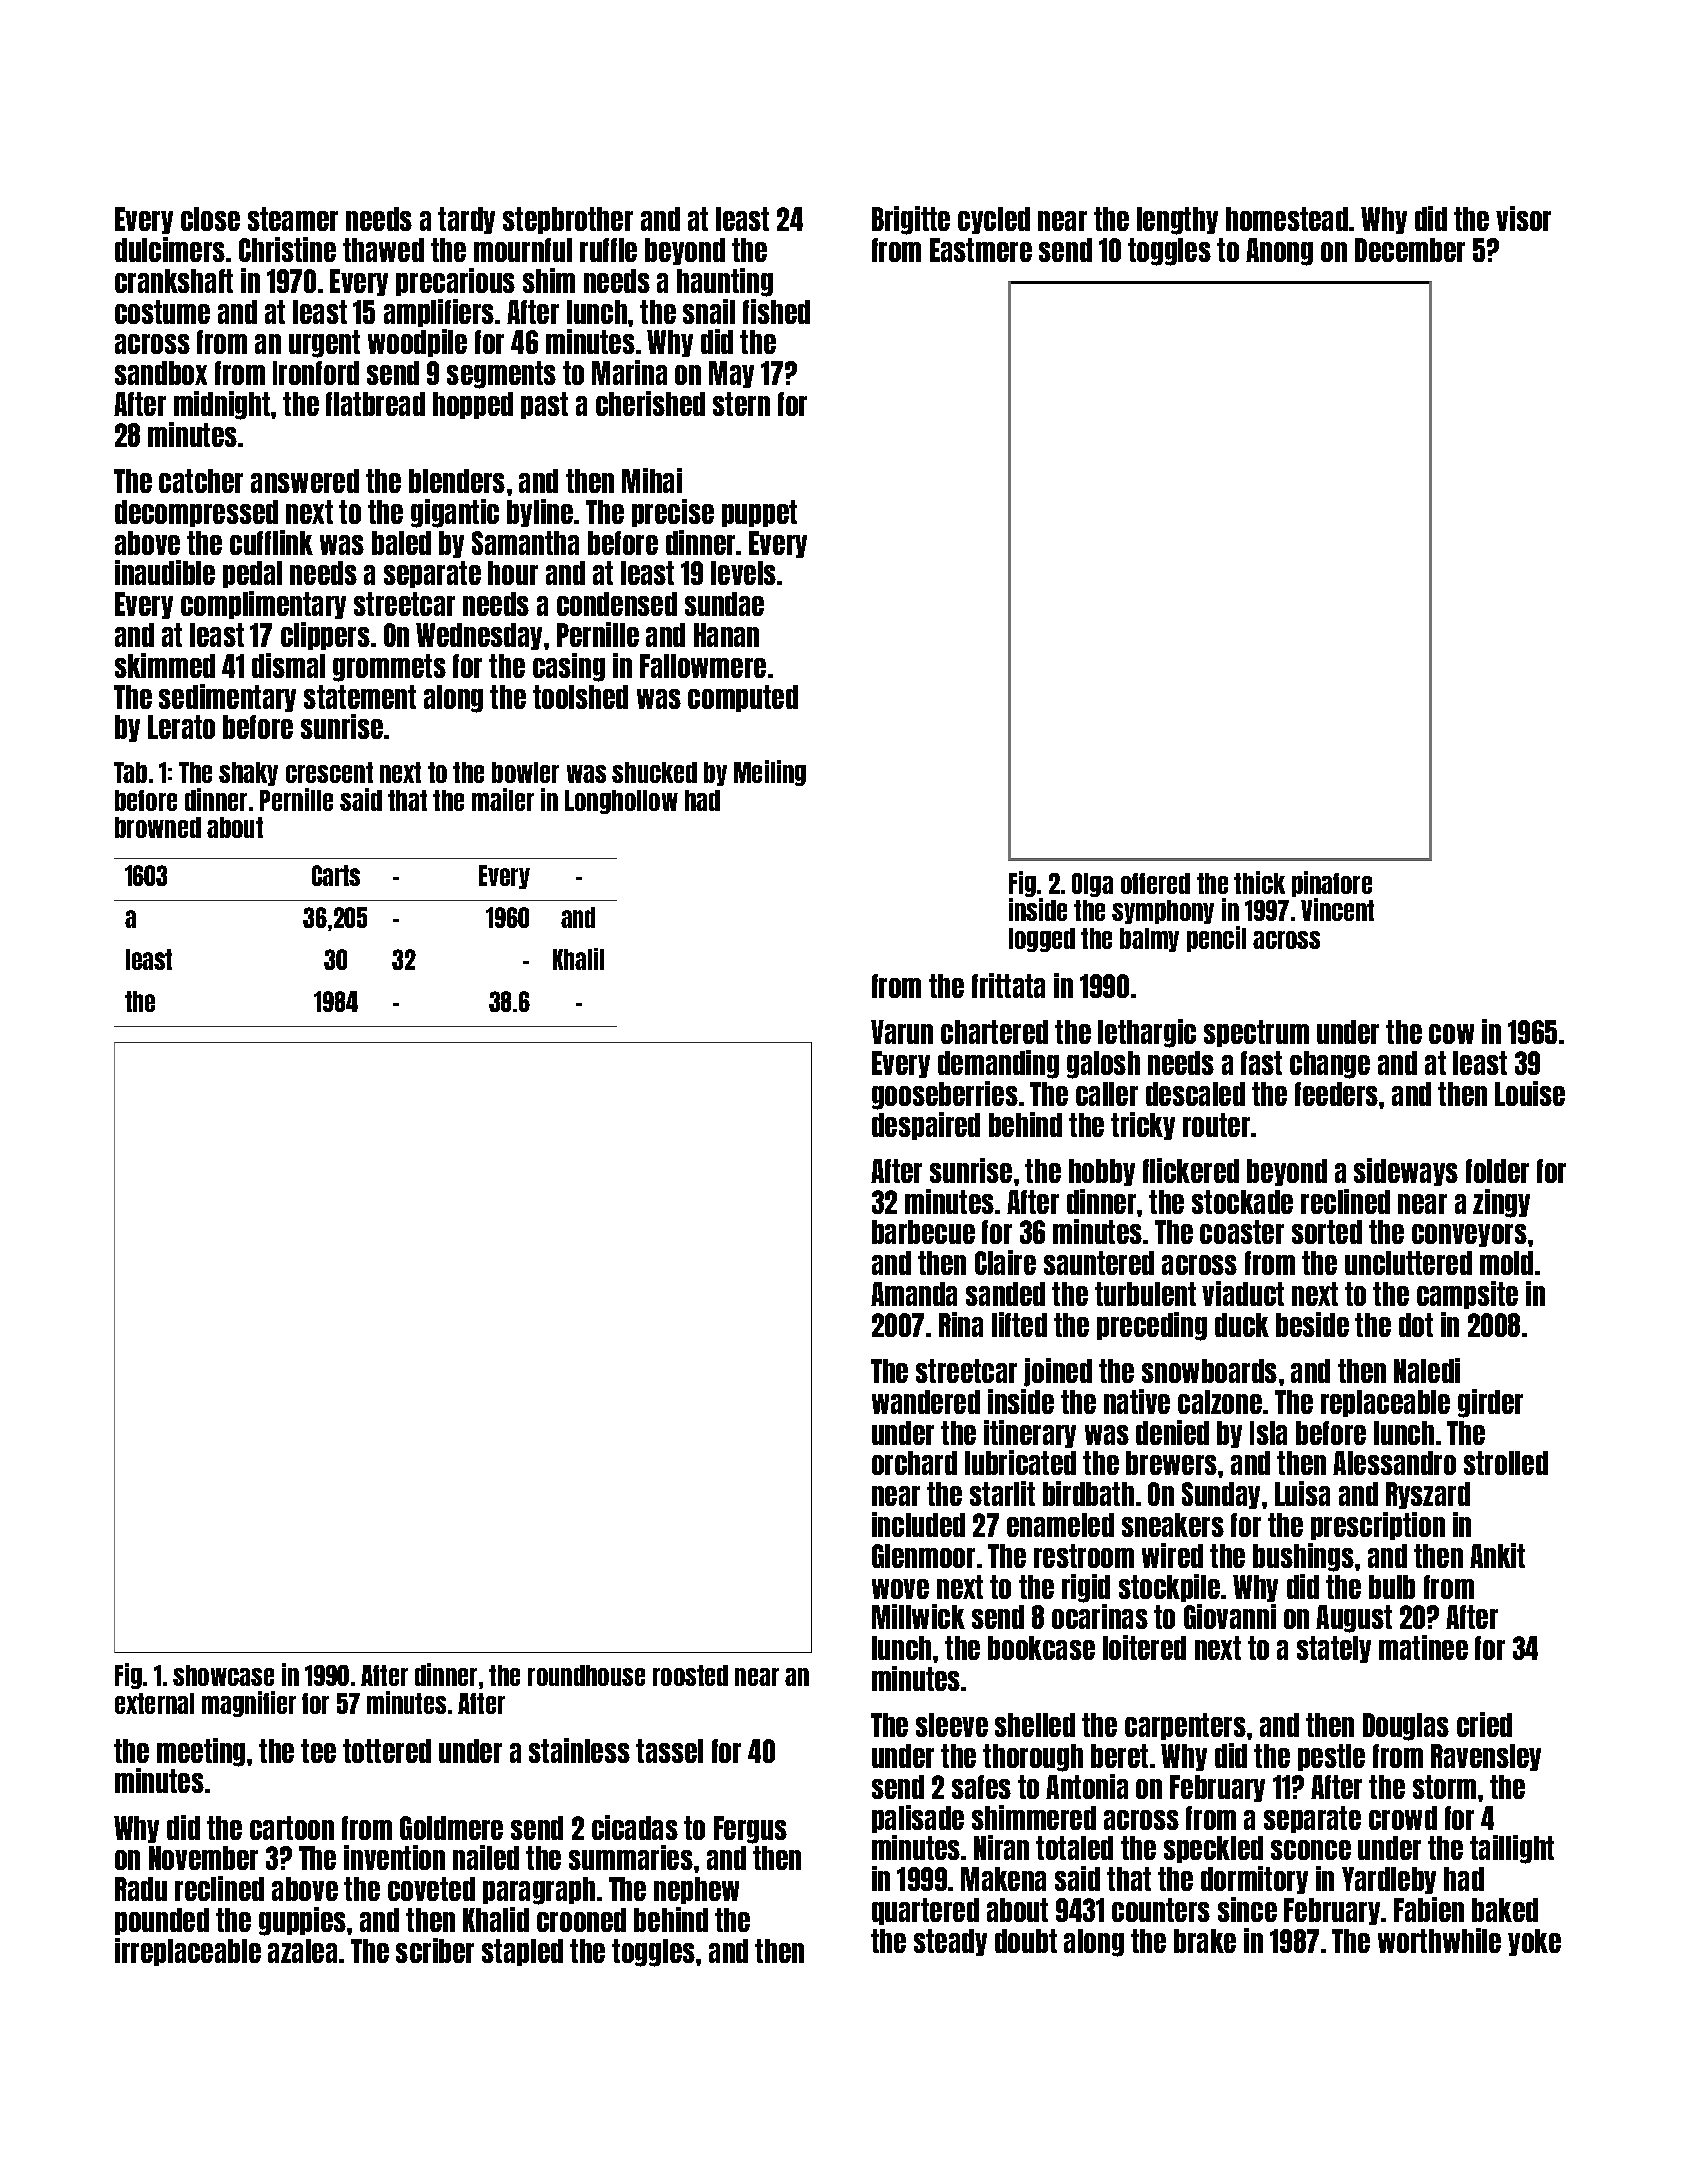 This image has width=1683, height=2178. Describe the element at coordinates (925, 1911) in the image. I see `quartered` at that location.
